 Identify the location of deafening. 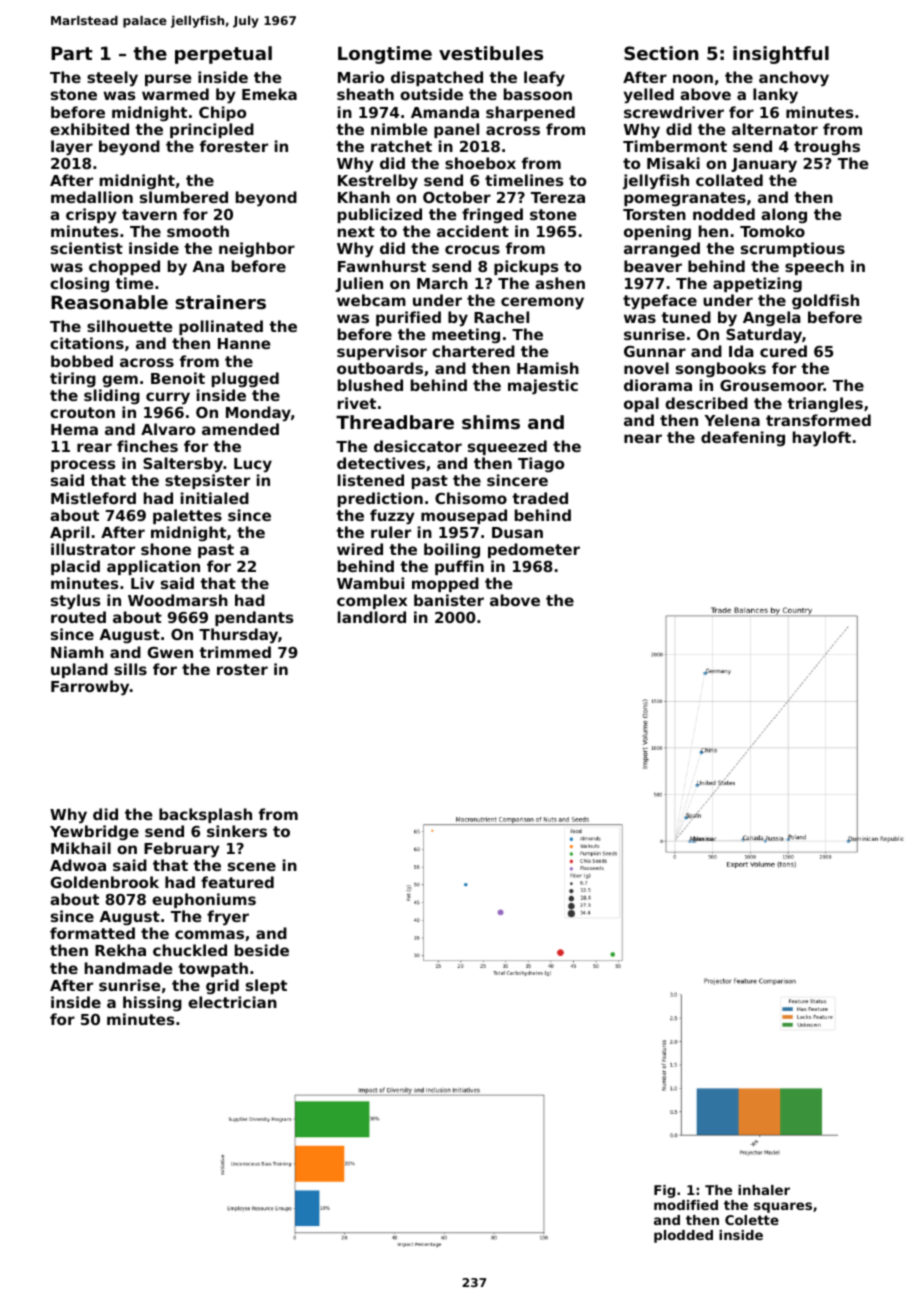
(743, 438).
